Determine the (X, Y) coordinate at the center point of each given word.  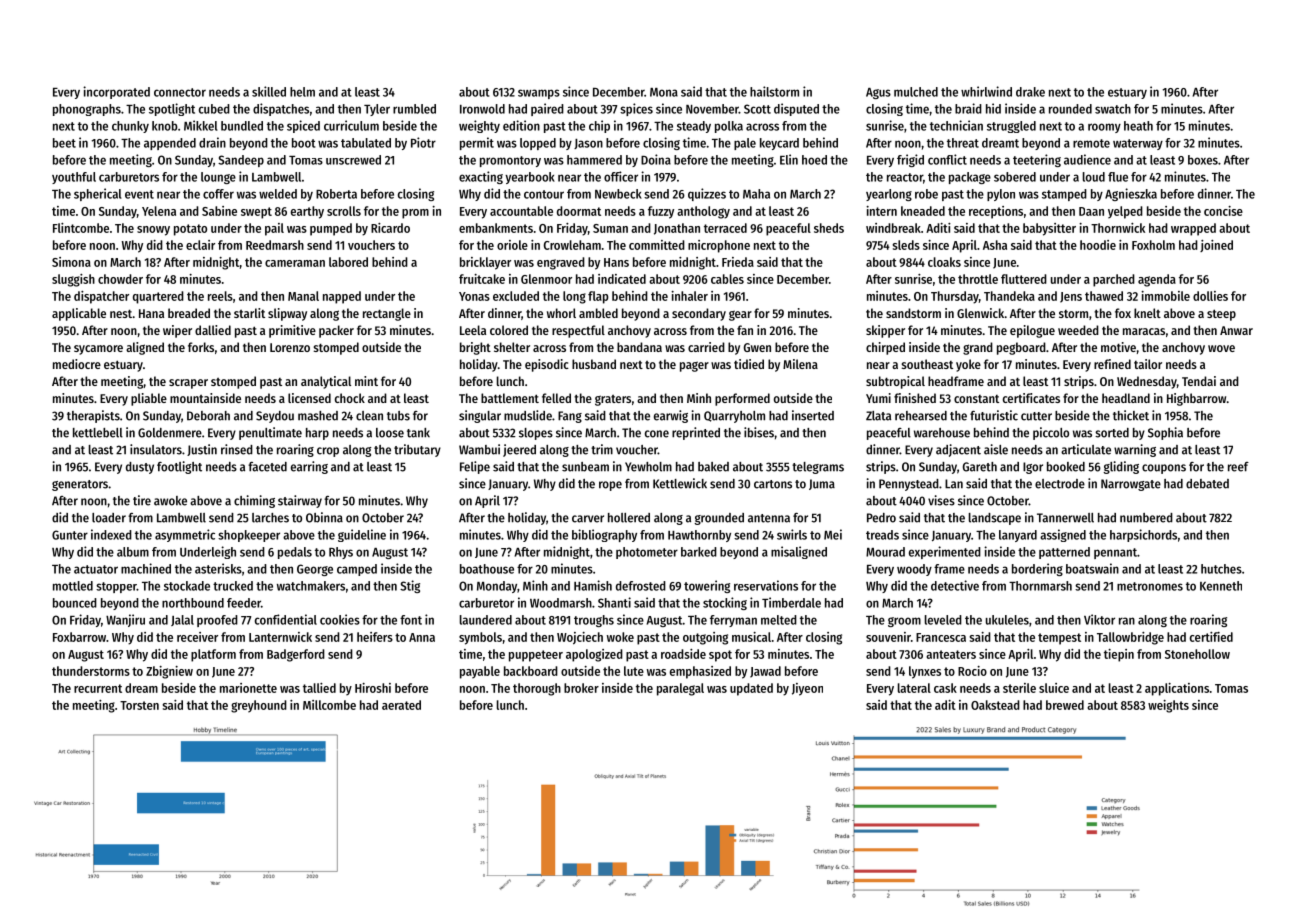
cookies (340, 619)
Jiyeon (807, 689)
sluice (1054, 688)
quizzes (707, 194)
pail (274, 229)
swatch (1113, 109)
